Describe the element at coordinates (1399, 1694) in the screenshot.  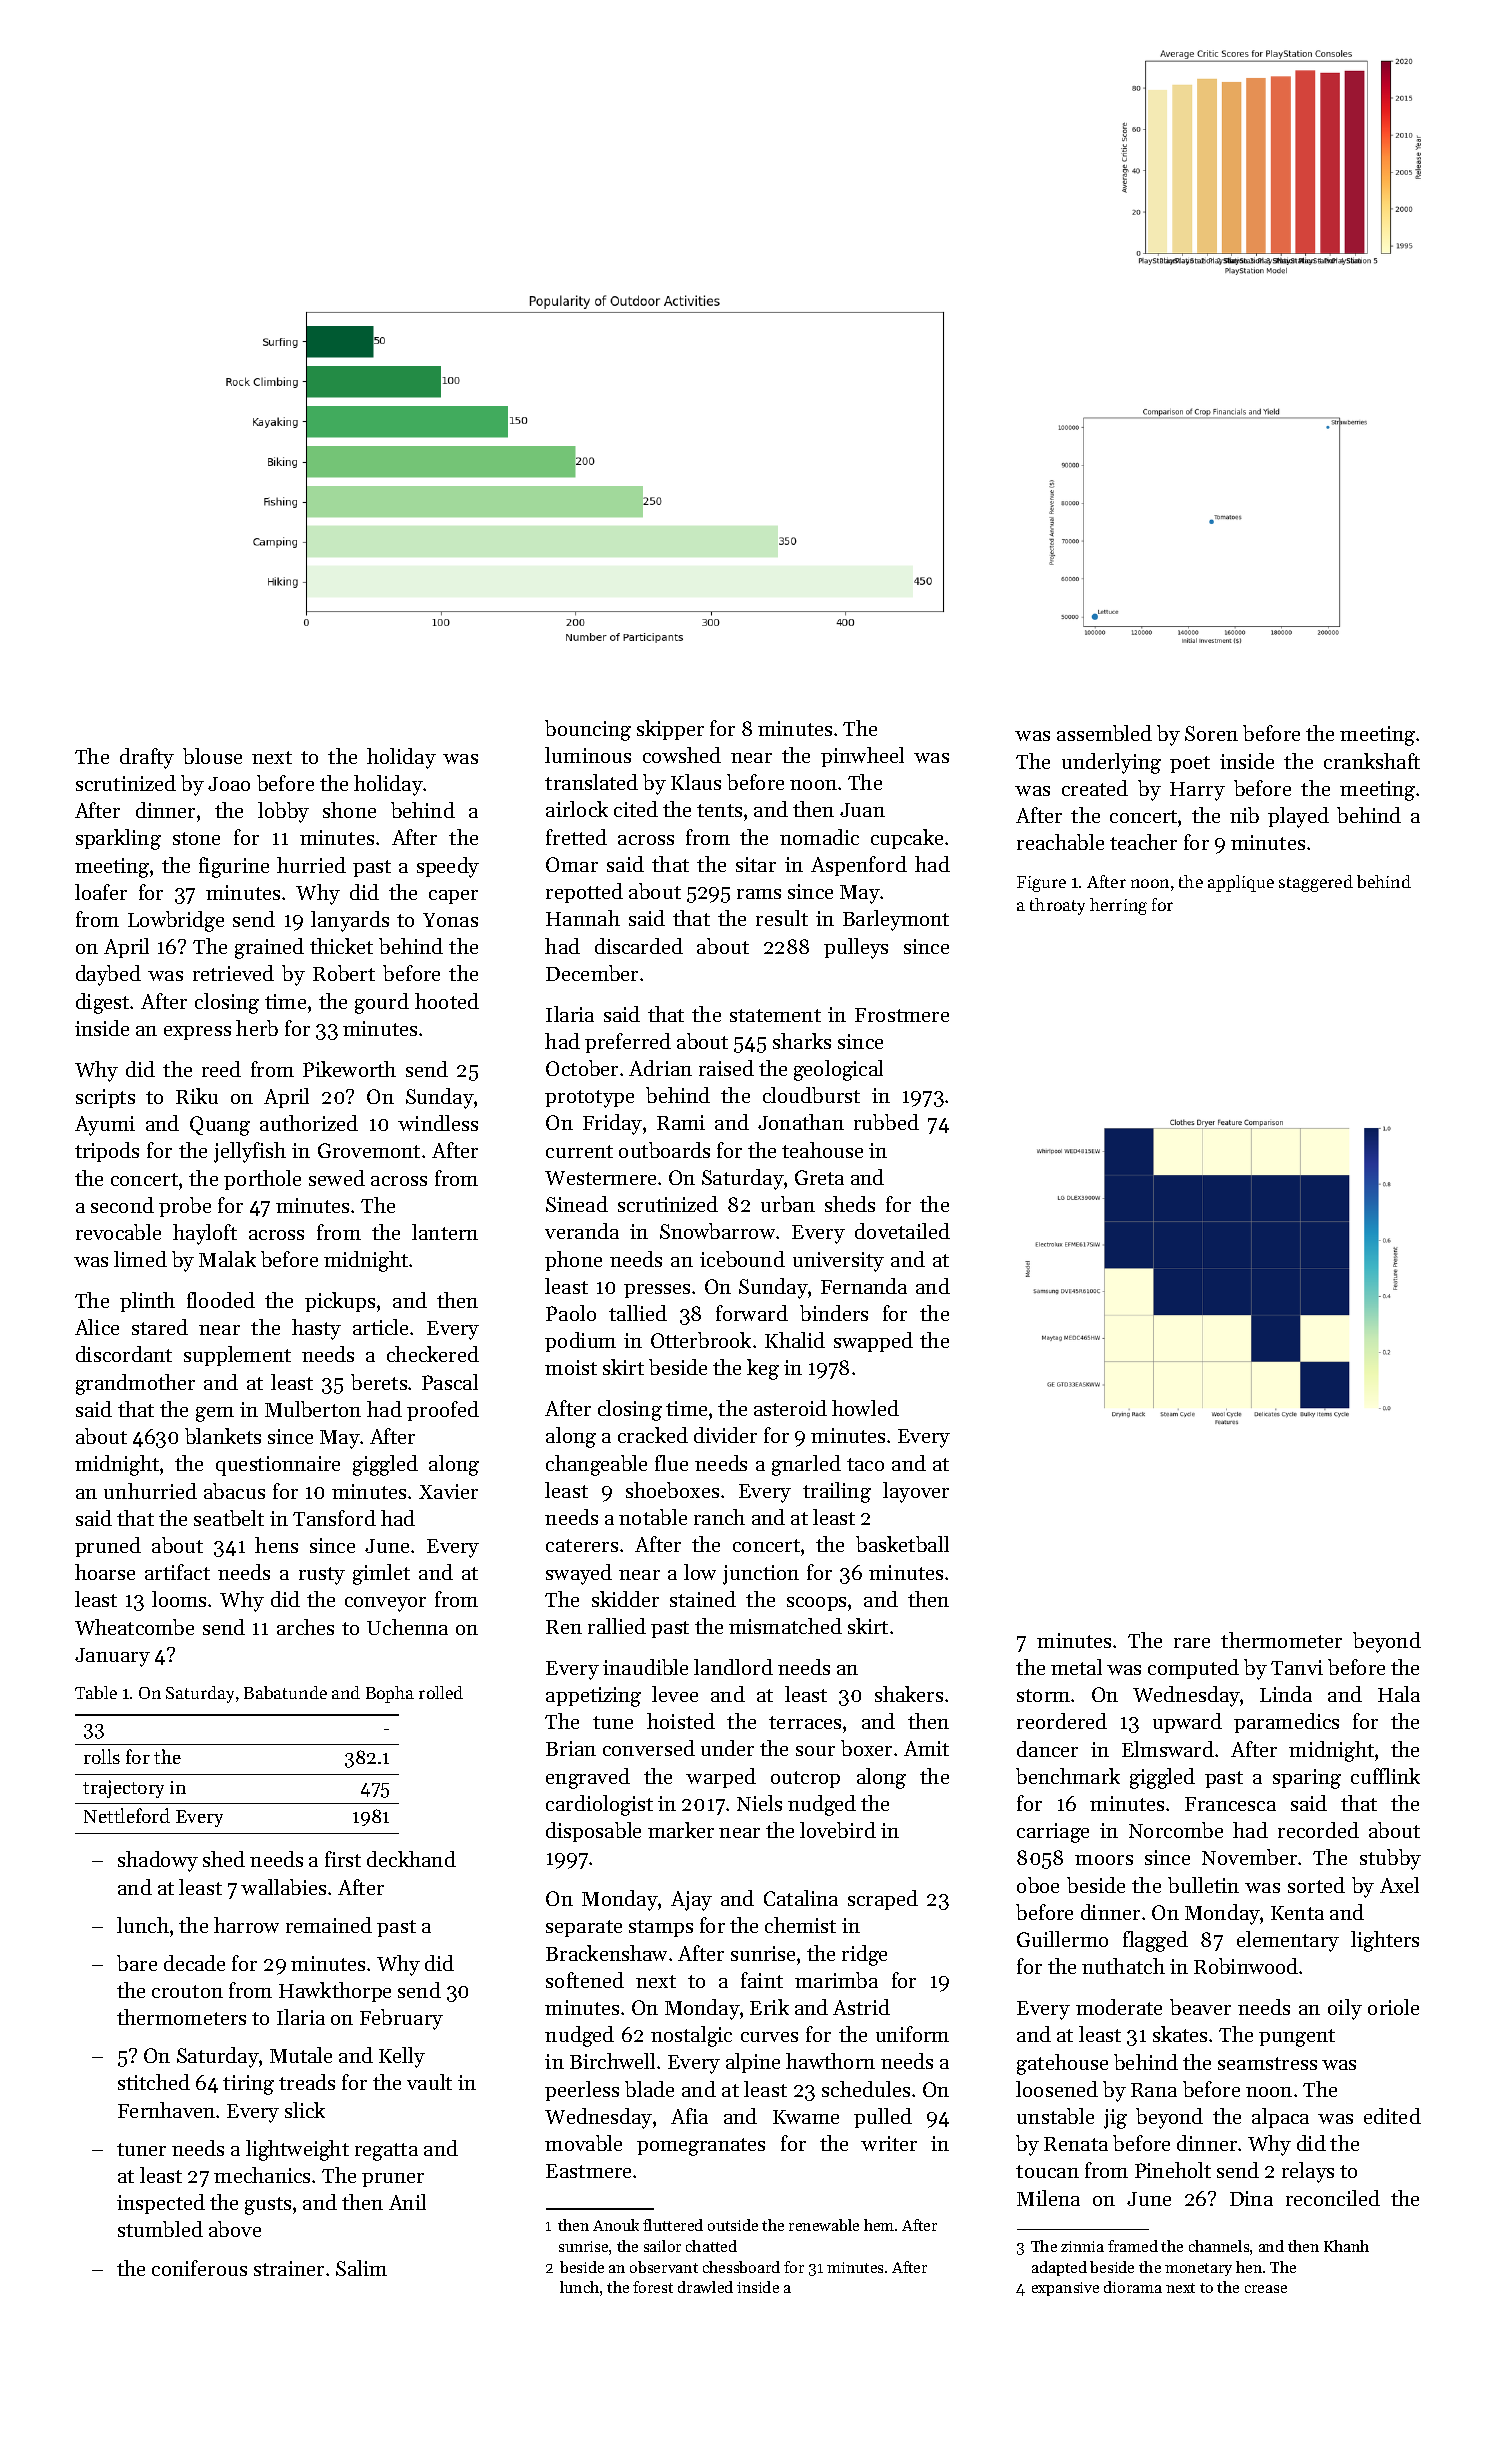
I see `Hala` at that location.
